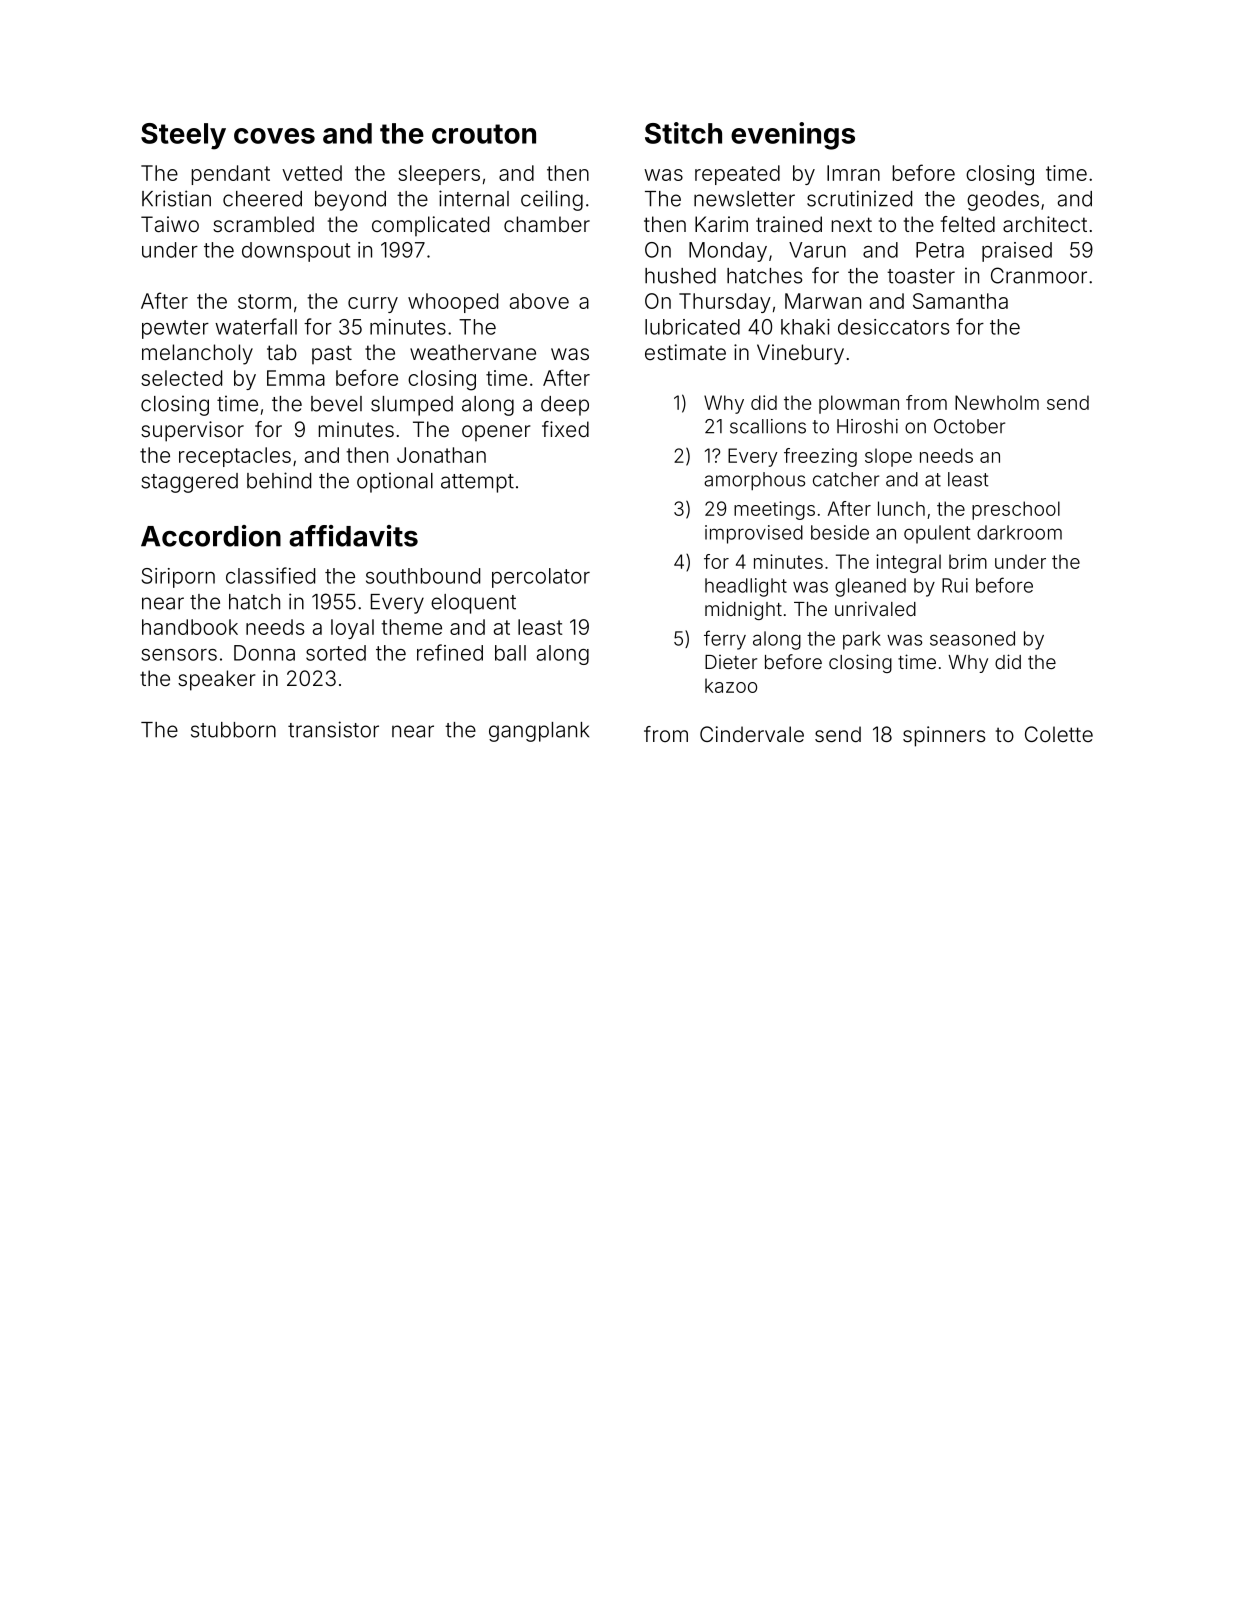  Describe the element at coordinates (683, 133) in the document. I see `Stitch` at that location.
